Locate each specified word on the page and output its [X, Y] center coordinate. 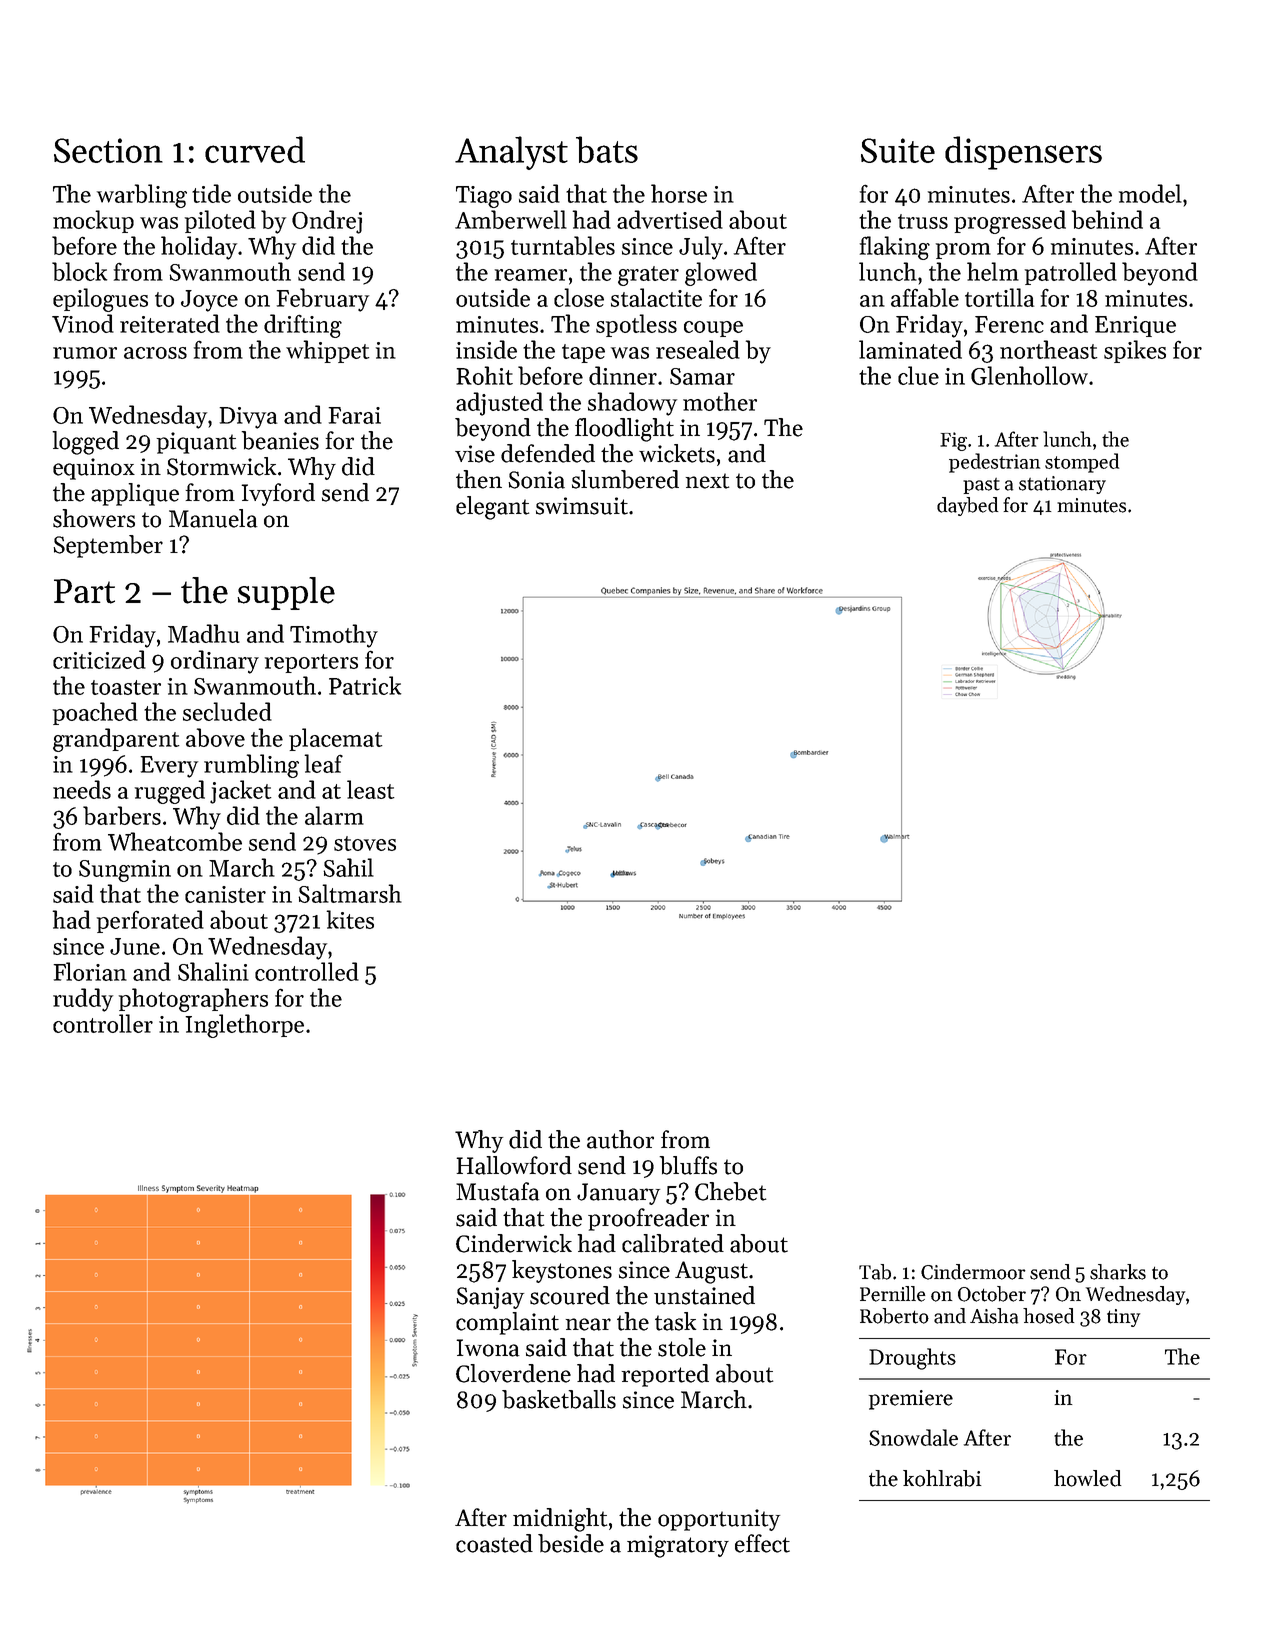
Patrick [365, 685]
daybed [967, 506]
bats [607, 149]
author [620, 1139]
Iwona [488, 1348]
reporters [311, 663]
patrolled [1071, 273]
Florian [90, 971]
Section [108, 150]
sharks [1118, 1272]
